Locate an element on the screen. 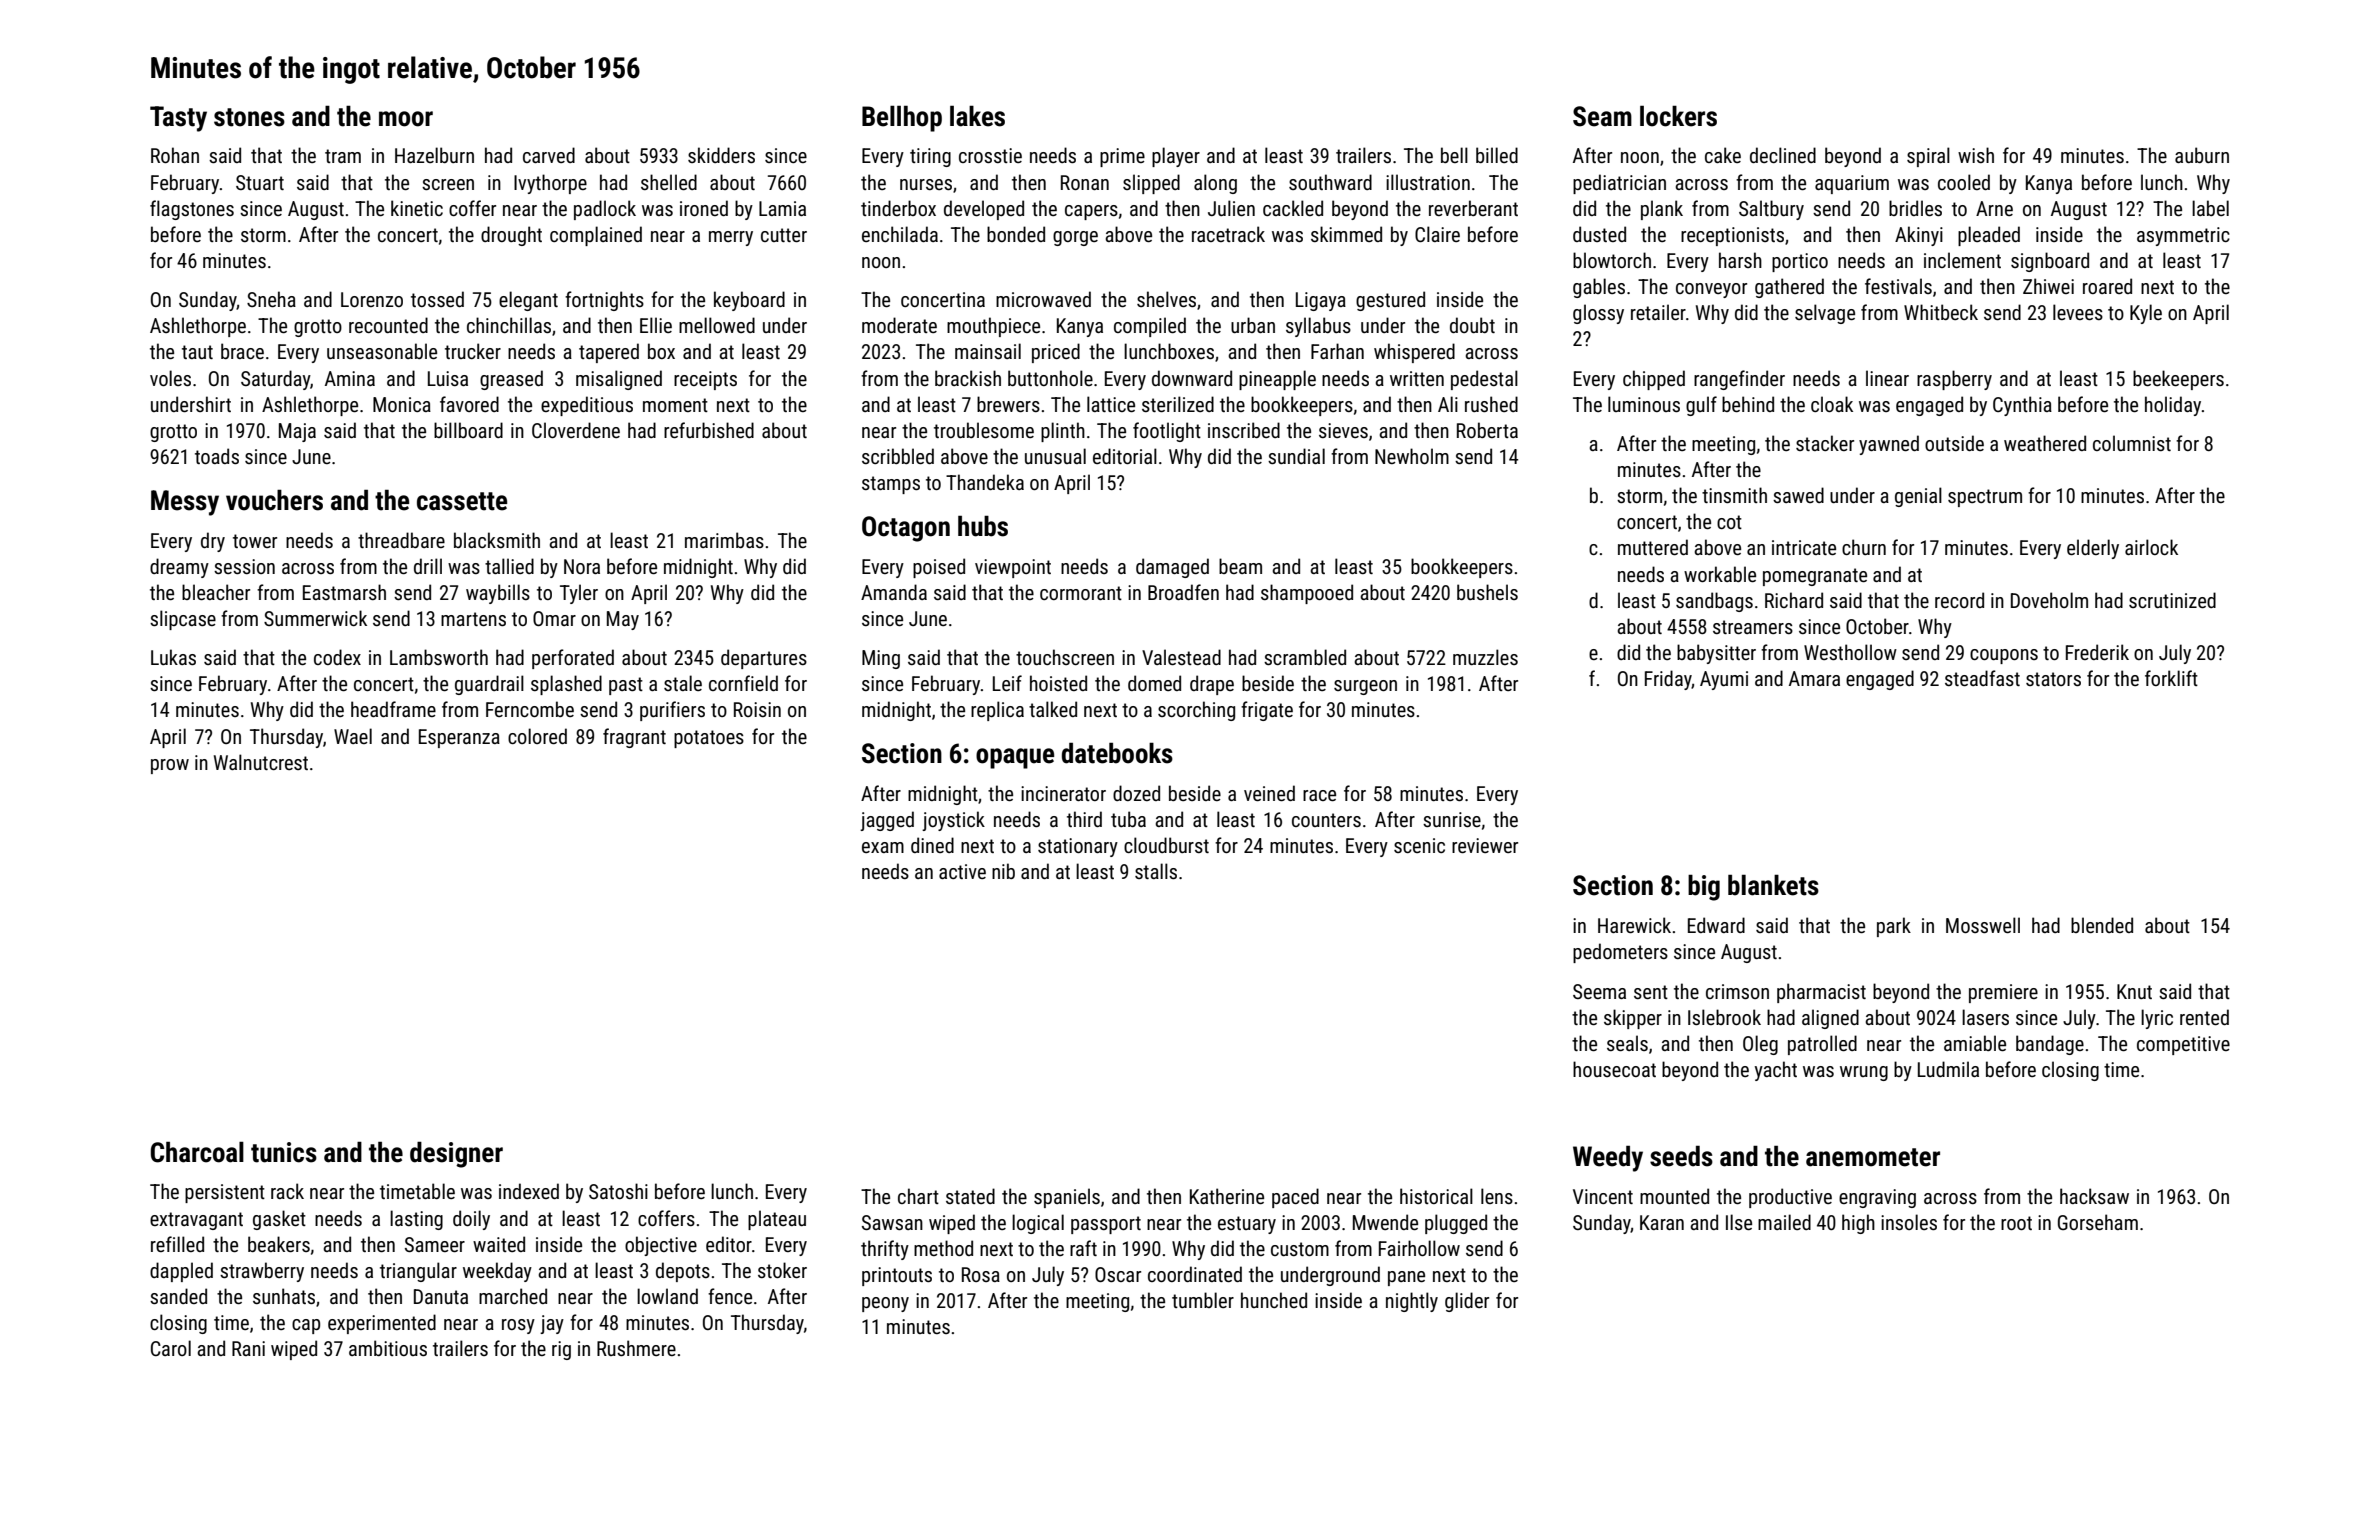 The width and height of the screenshot is (2380, 1540). Rani is located at coordinates (248, 1348).
